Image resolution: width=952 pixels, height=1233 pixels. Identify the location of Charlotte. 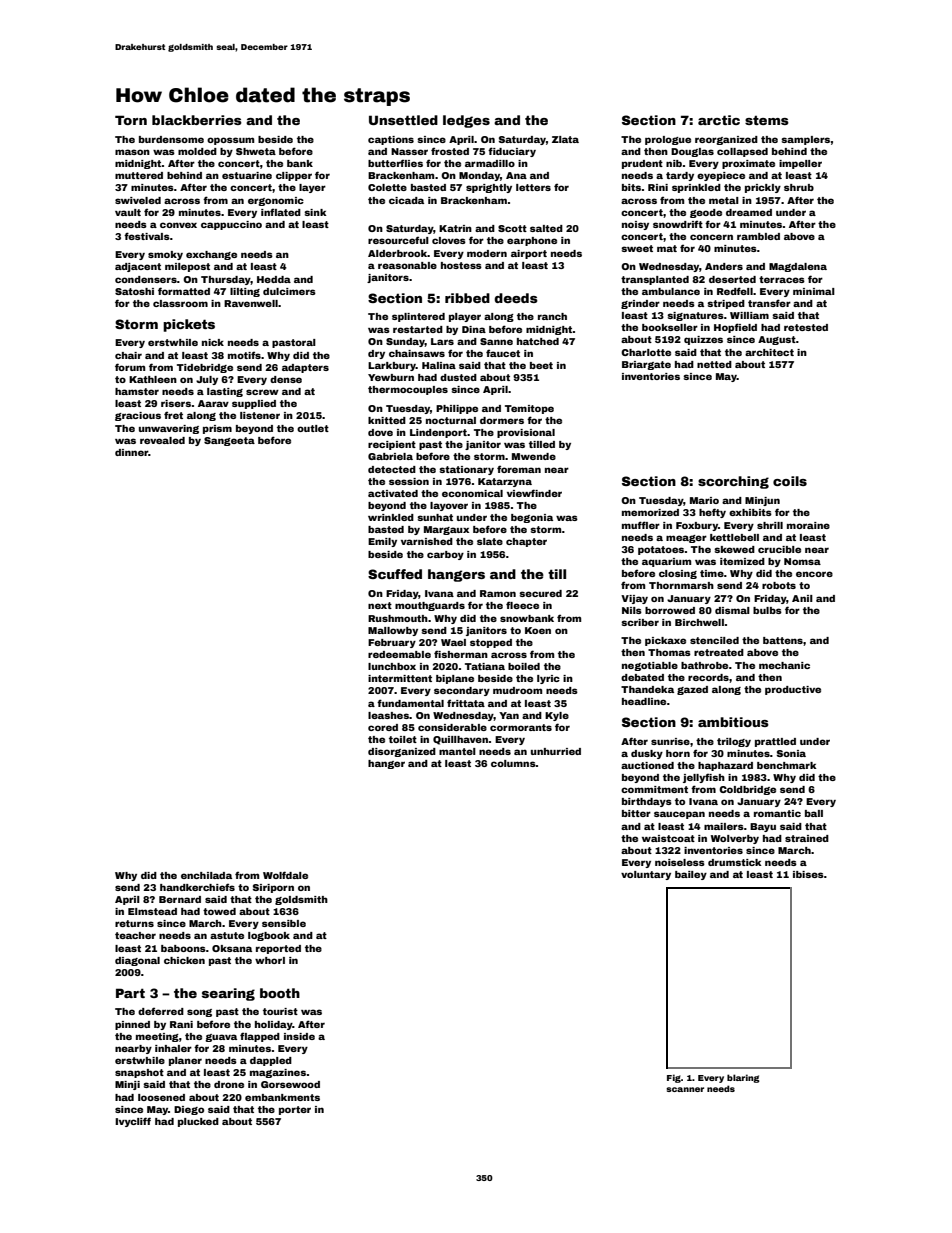
(646, 352).
